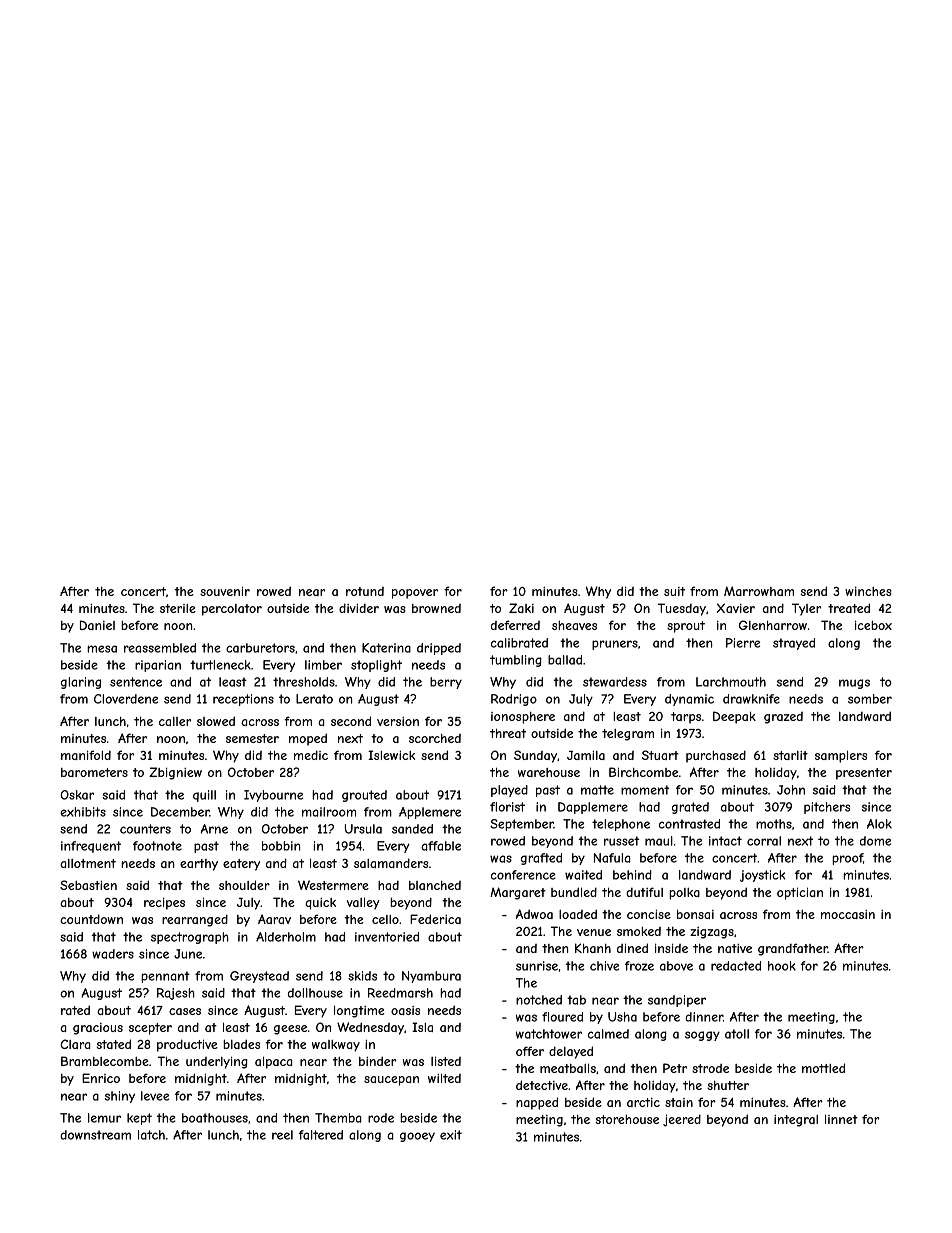 This page has width=952, height=1233. Describe the element at coordinates (632, 875) in the page. I see `behind` at that location.
